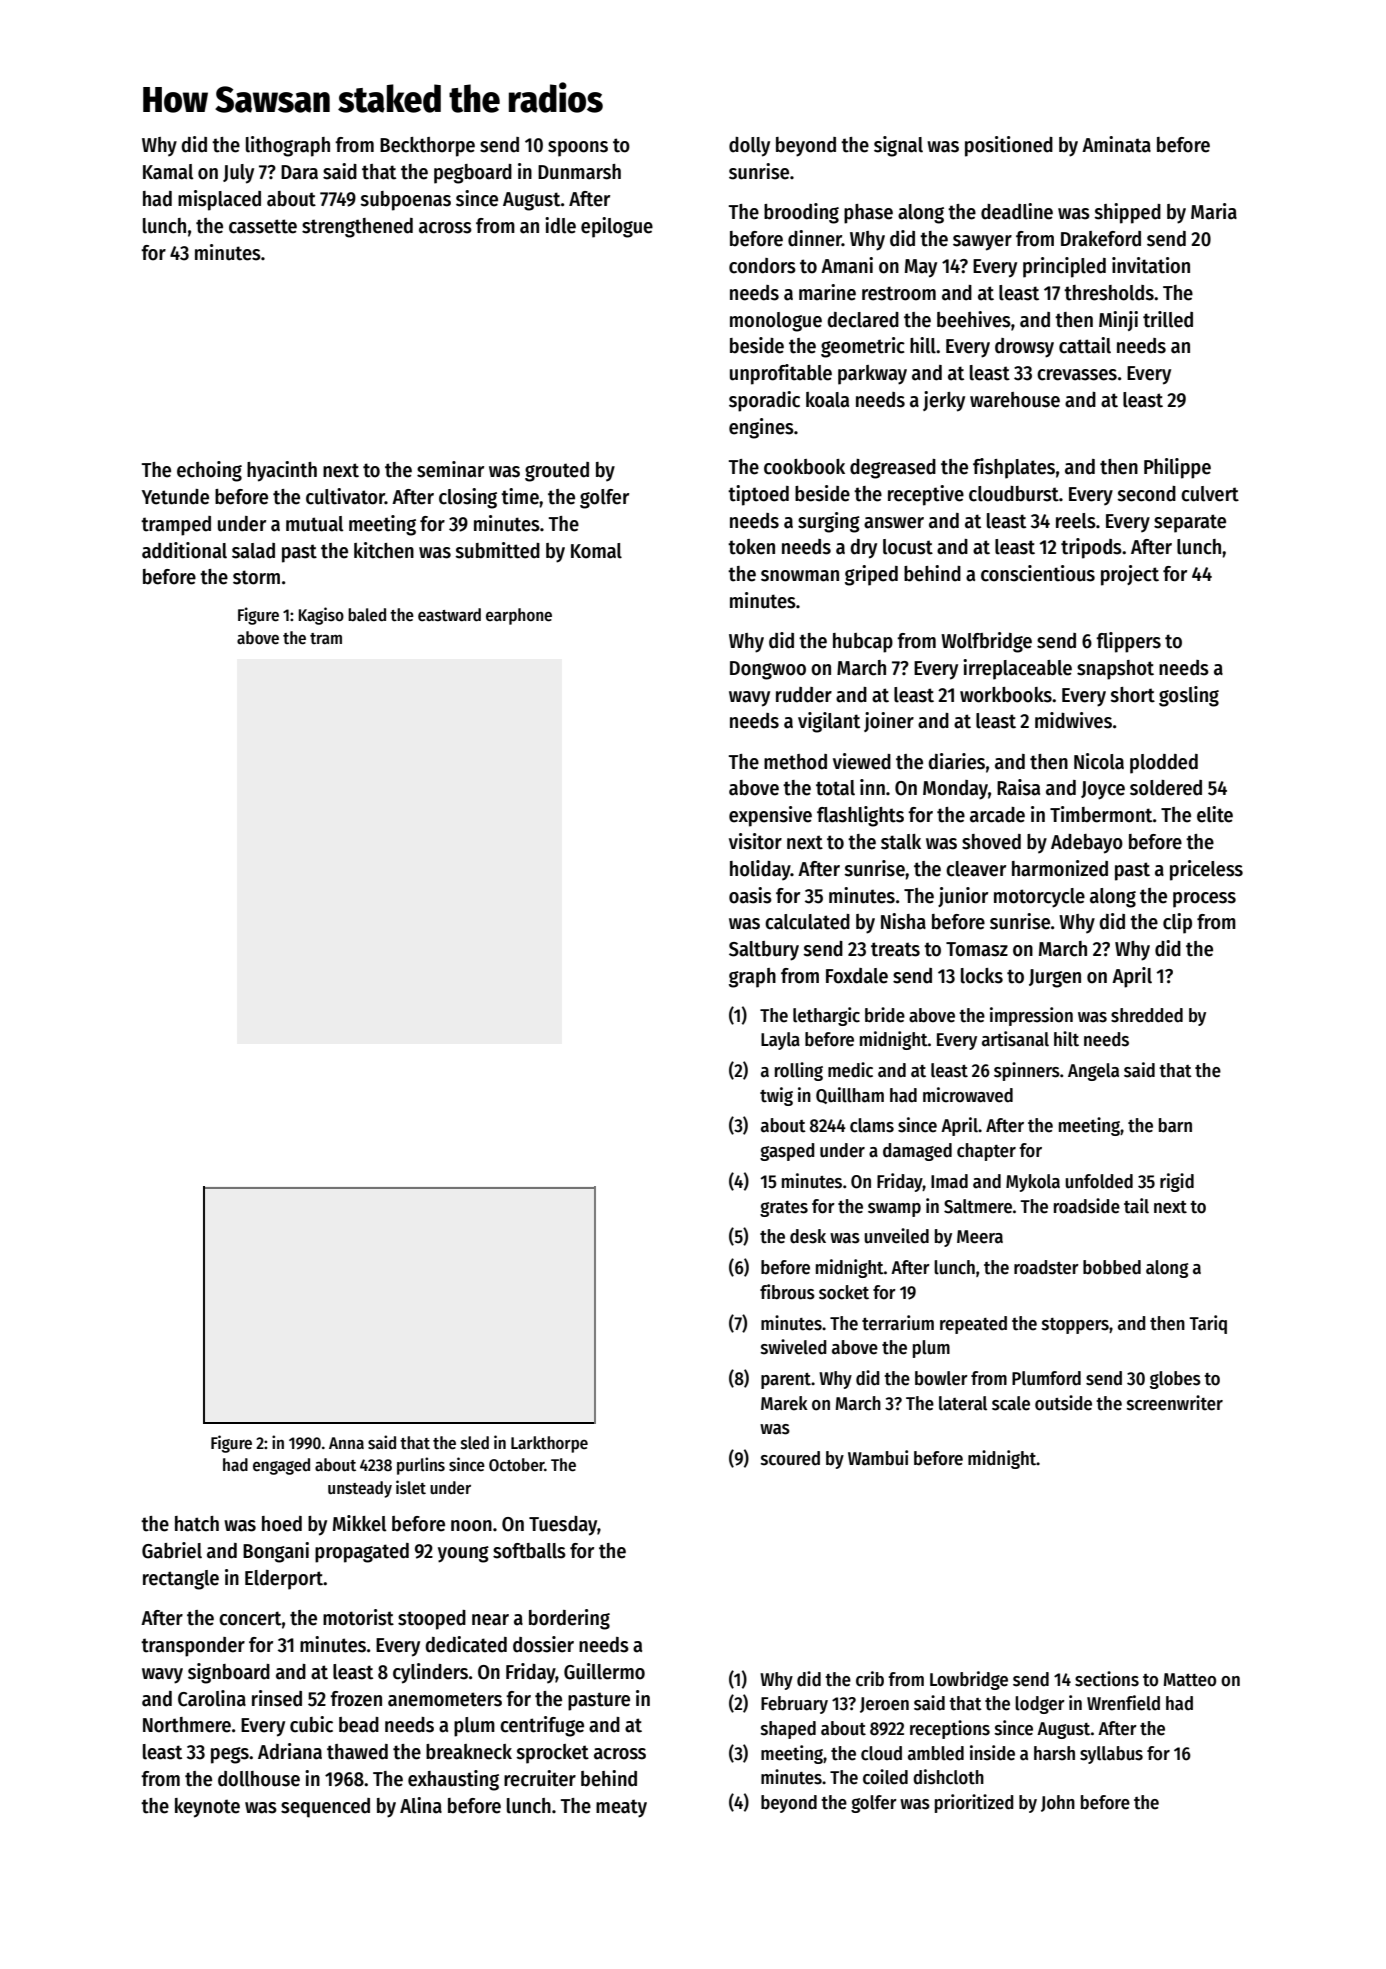 This document has width=1386, height=1969. Describe the element at coordinates (1039, 898) in the document. I see `motorcycle` at that location.
